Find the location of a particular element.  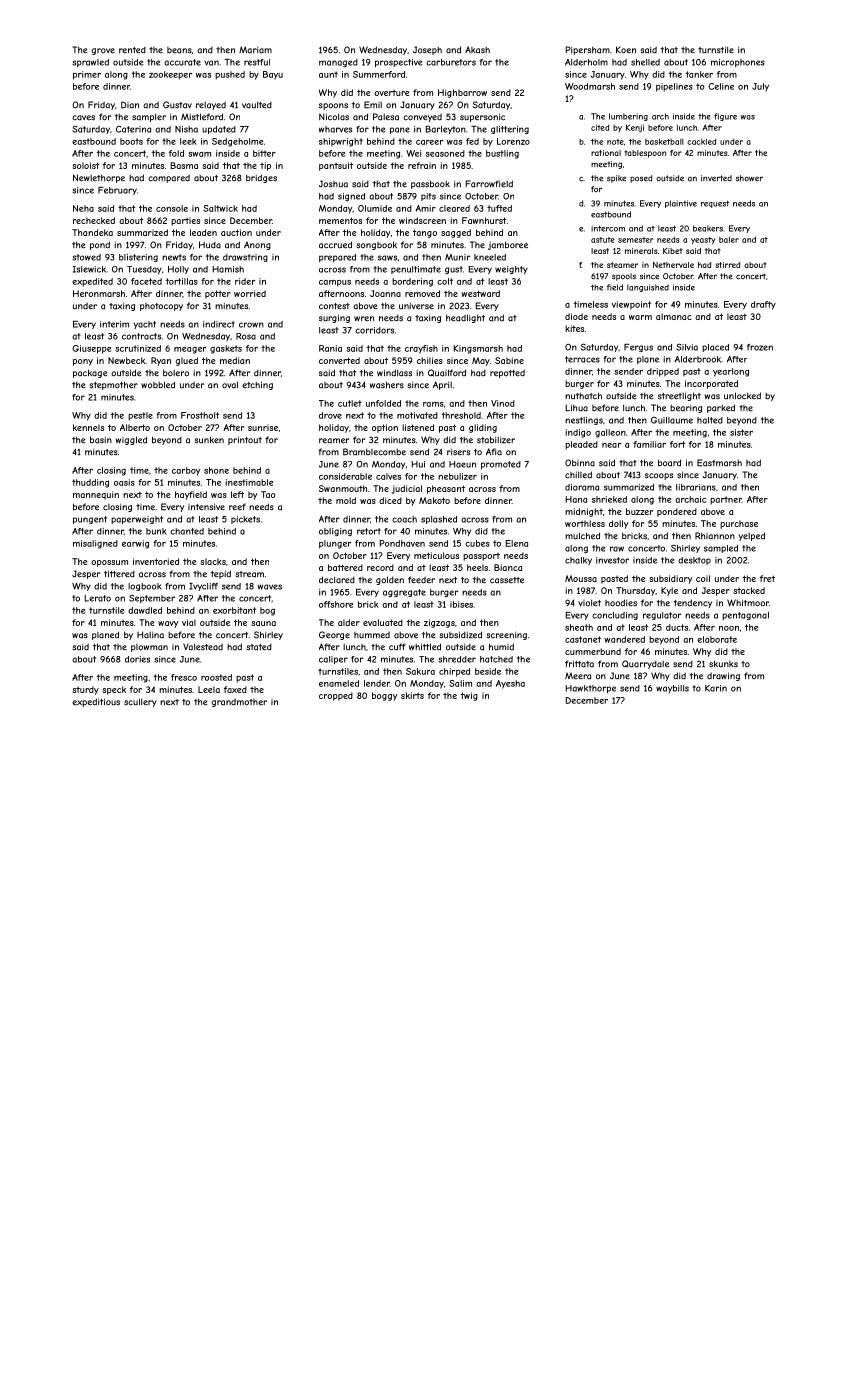

faxed is located at coordinates (235, 689).
